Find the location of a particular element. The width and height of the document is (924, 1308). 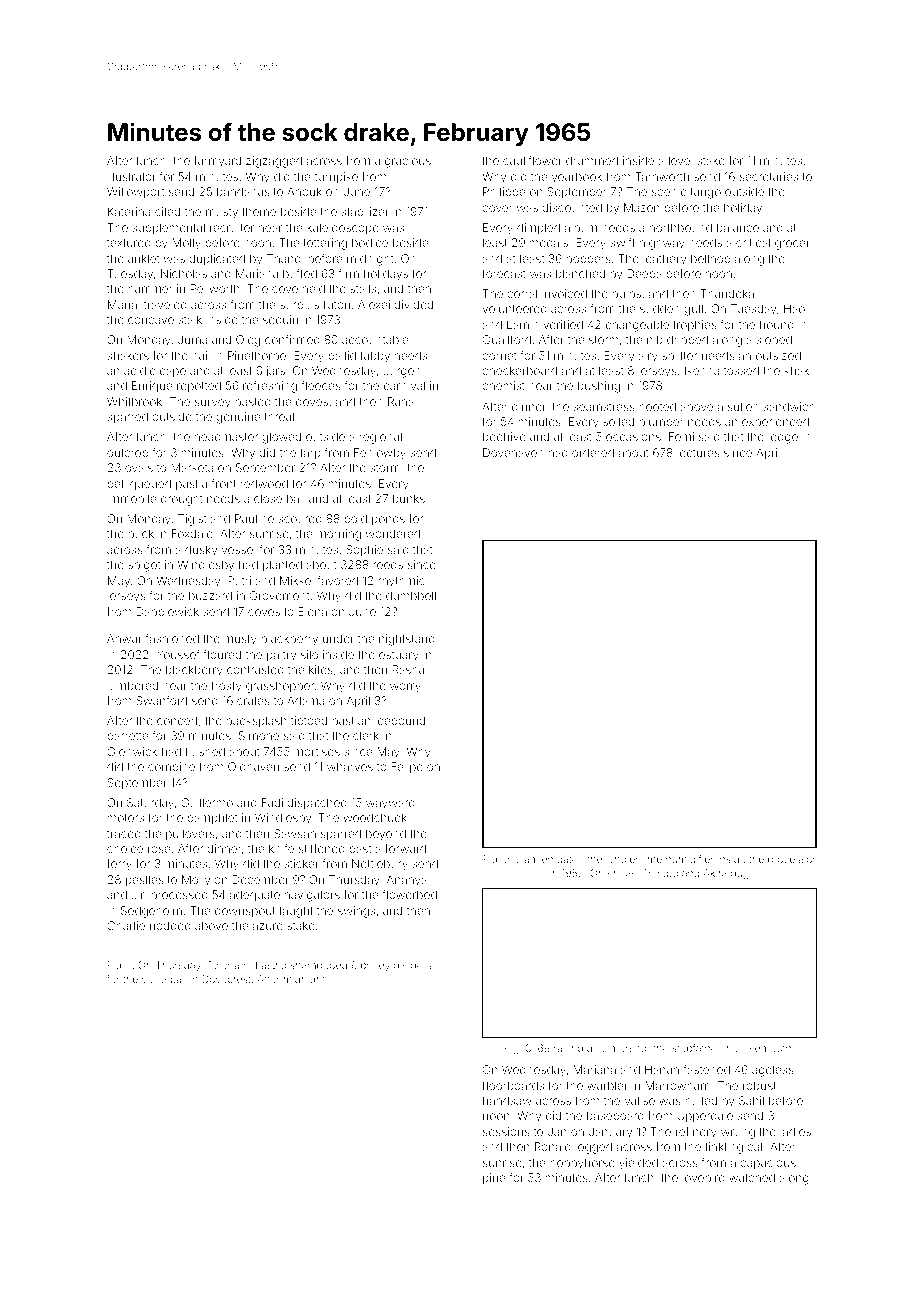

December is located at coordinates (261, 879).
